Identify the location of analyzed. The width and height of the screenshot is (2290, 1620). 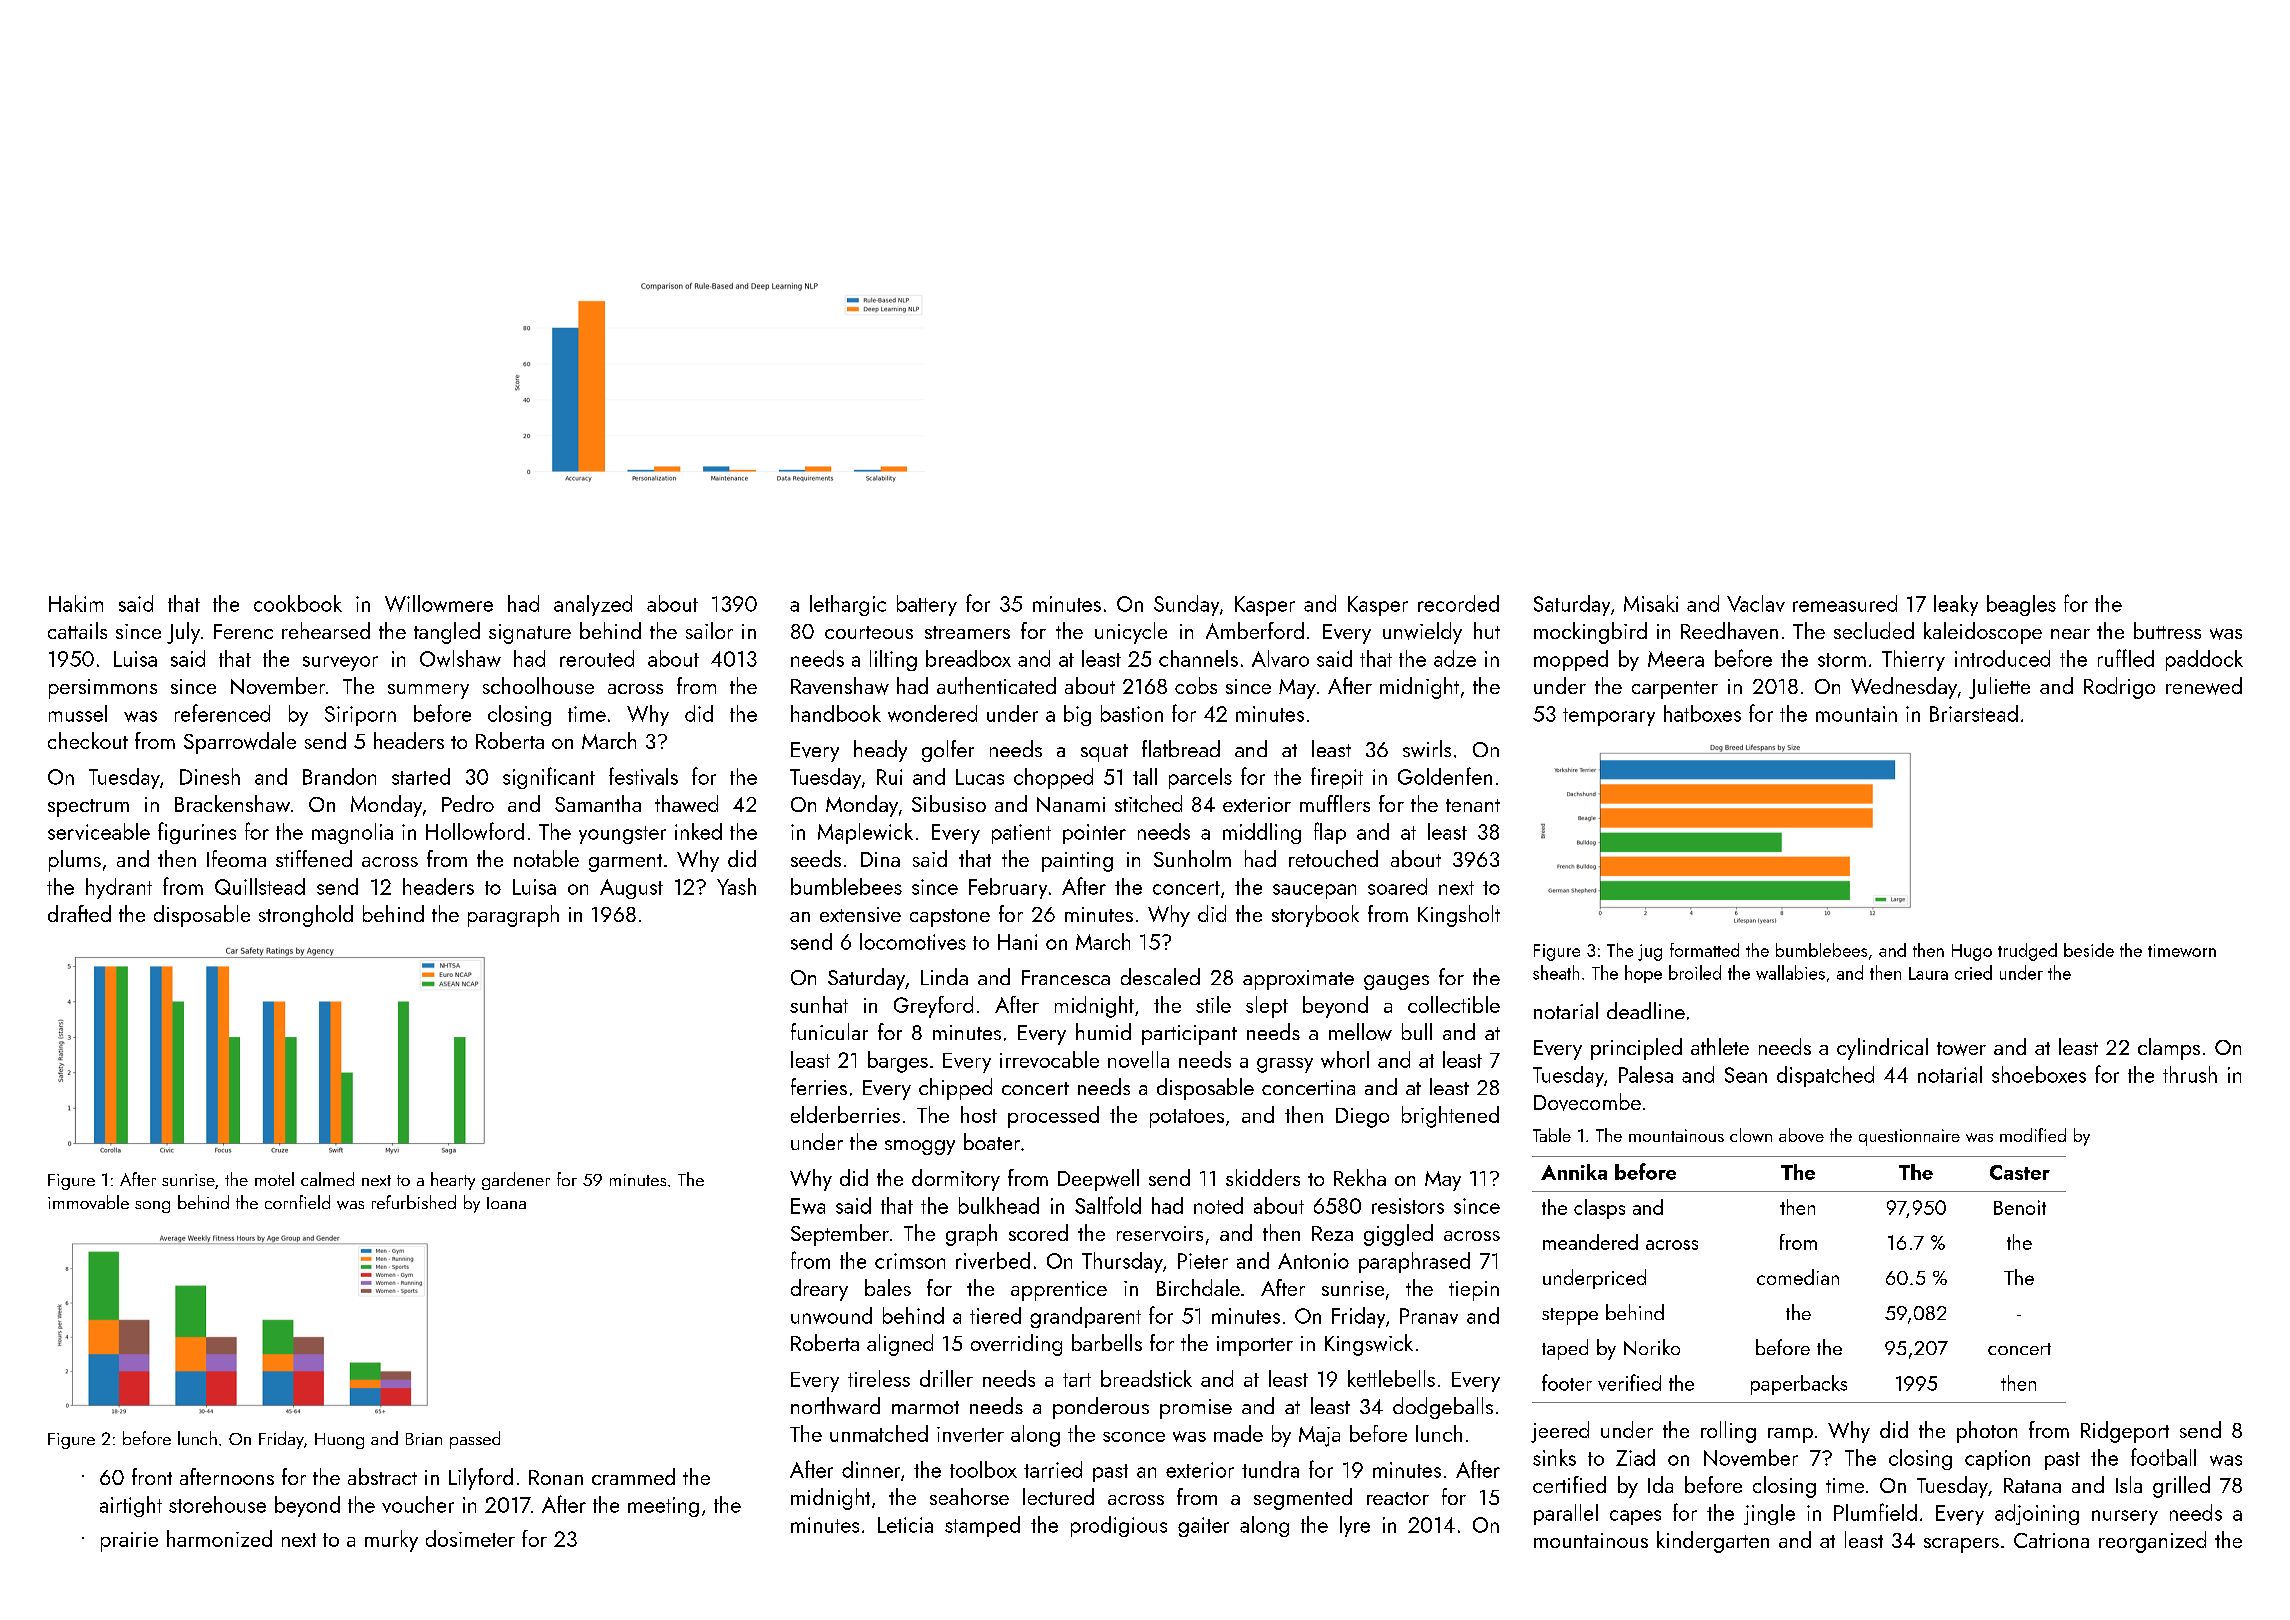
(593, 605).
